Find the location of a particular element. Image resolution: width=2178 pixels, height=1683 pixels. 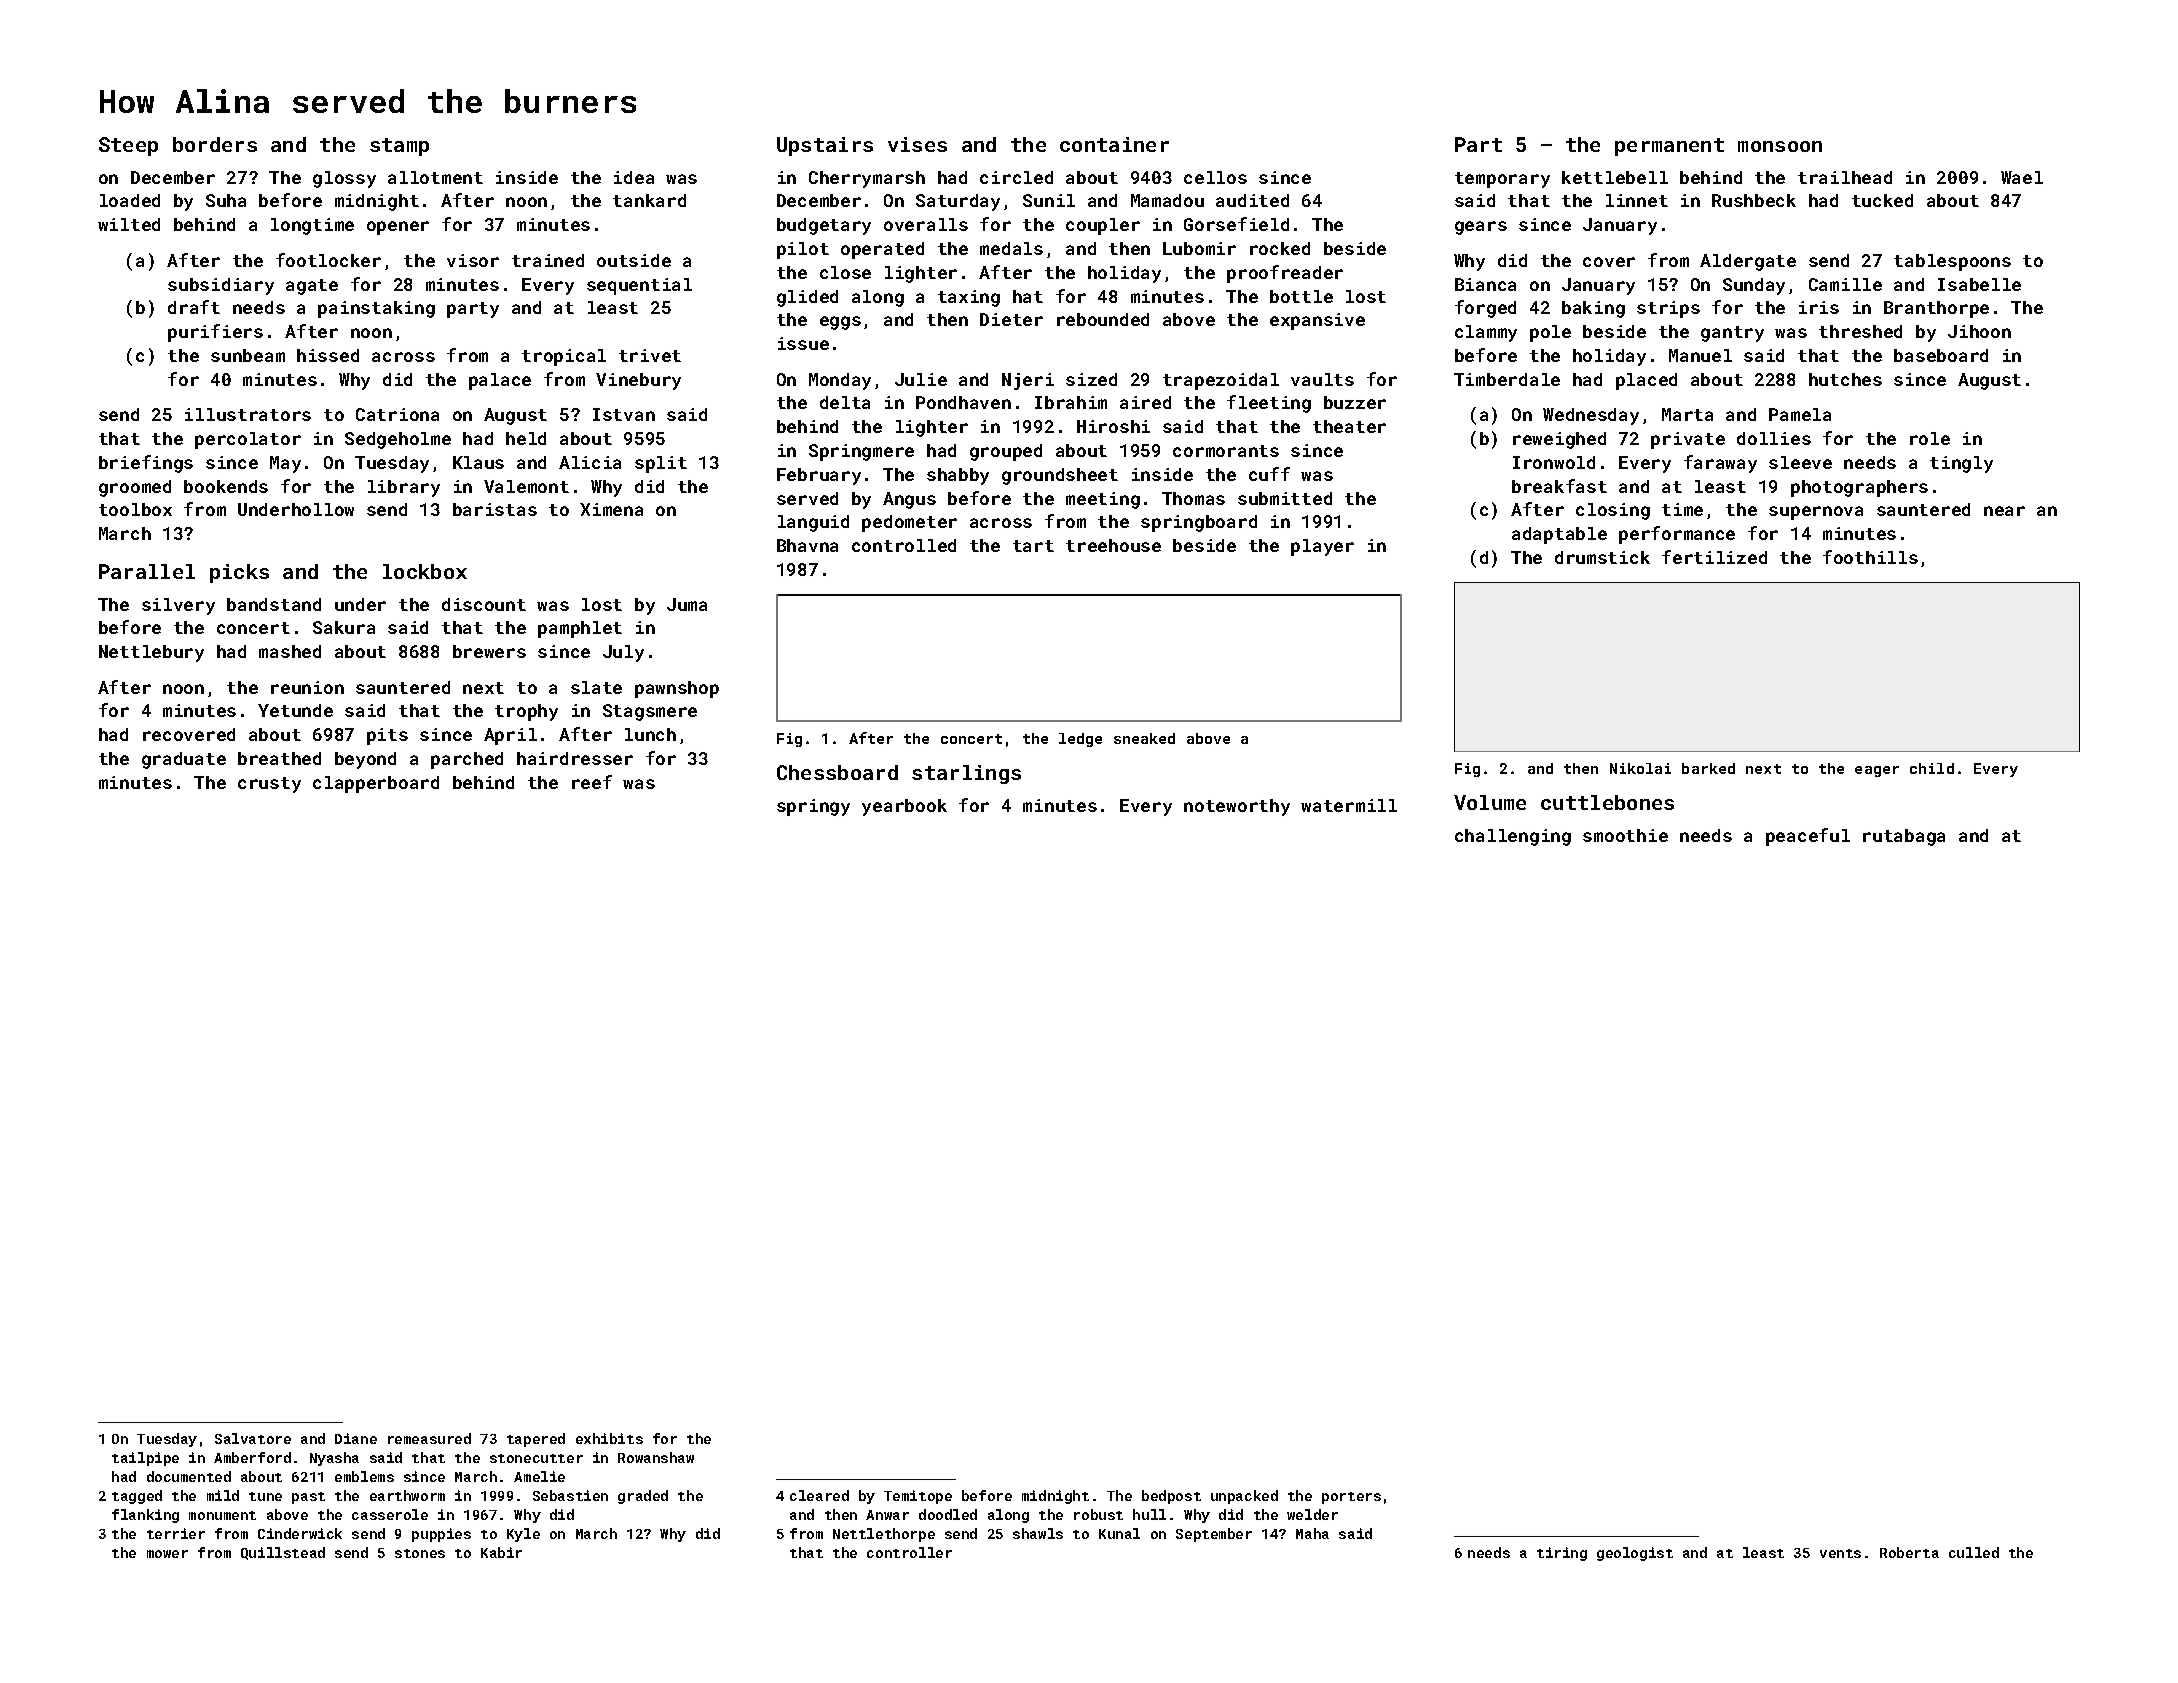

tapered is located at coordinates (536, 1440).
